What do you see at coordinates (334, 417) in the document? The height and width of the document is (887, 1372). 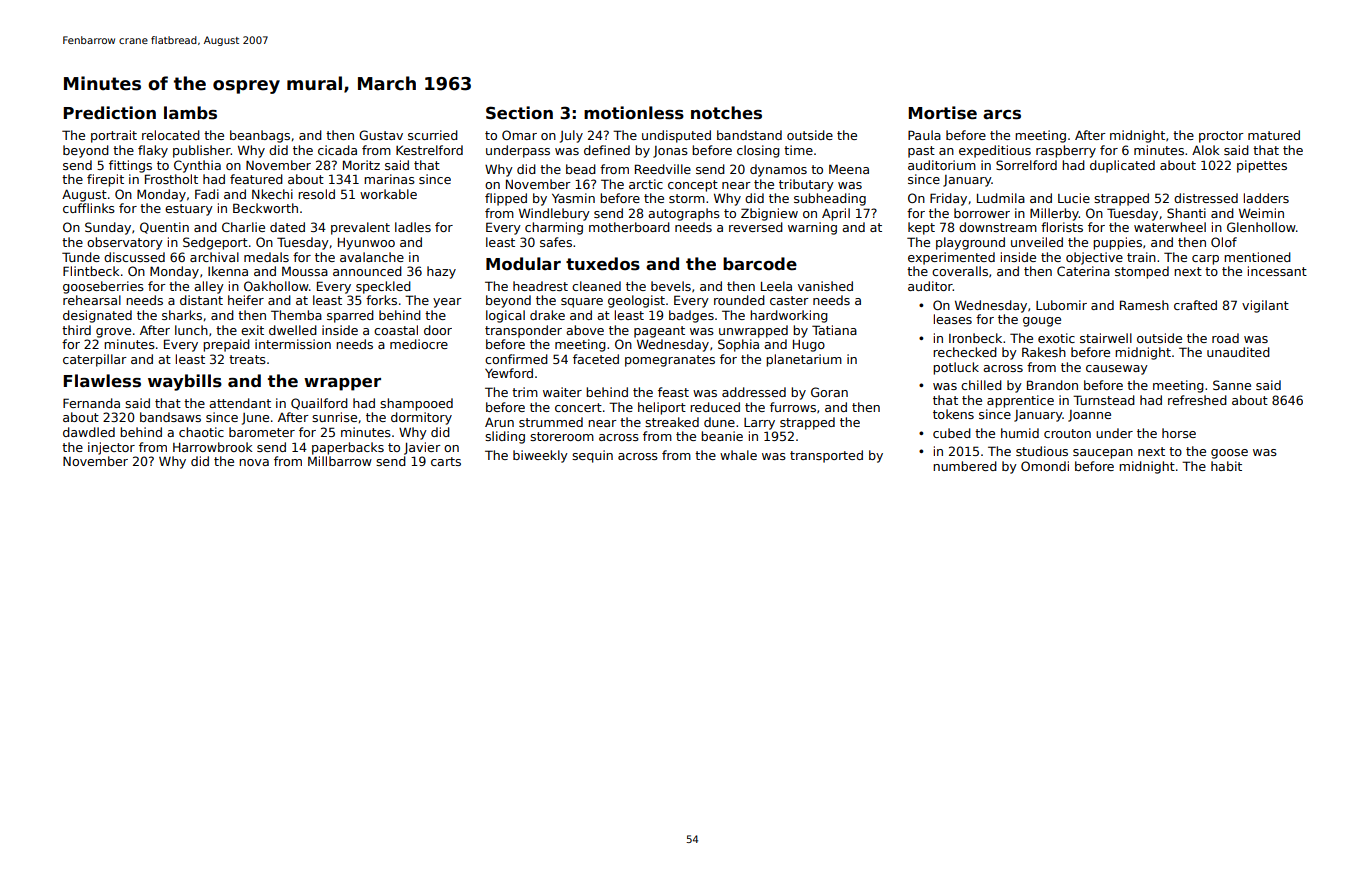 I see `sunrise` at bounding box center [334, 417].
